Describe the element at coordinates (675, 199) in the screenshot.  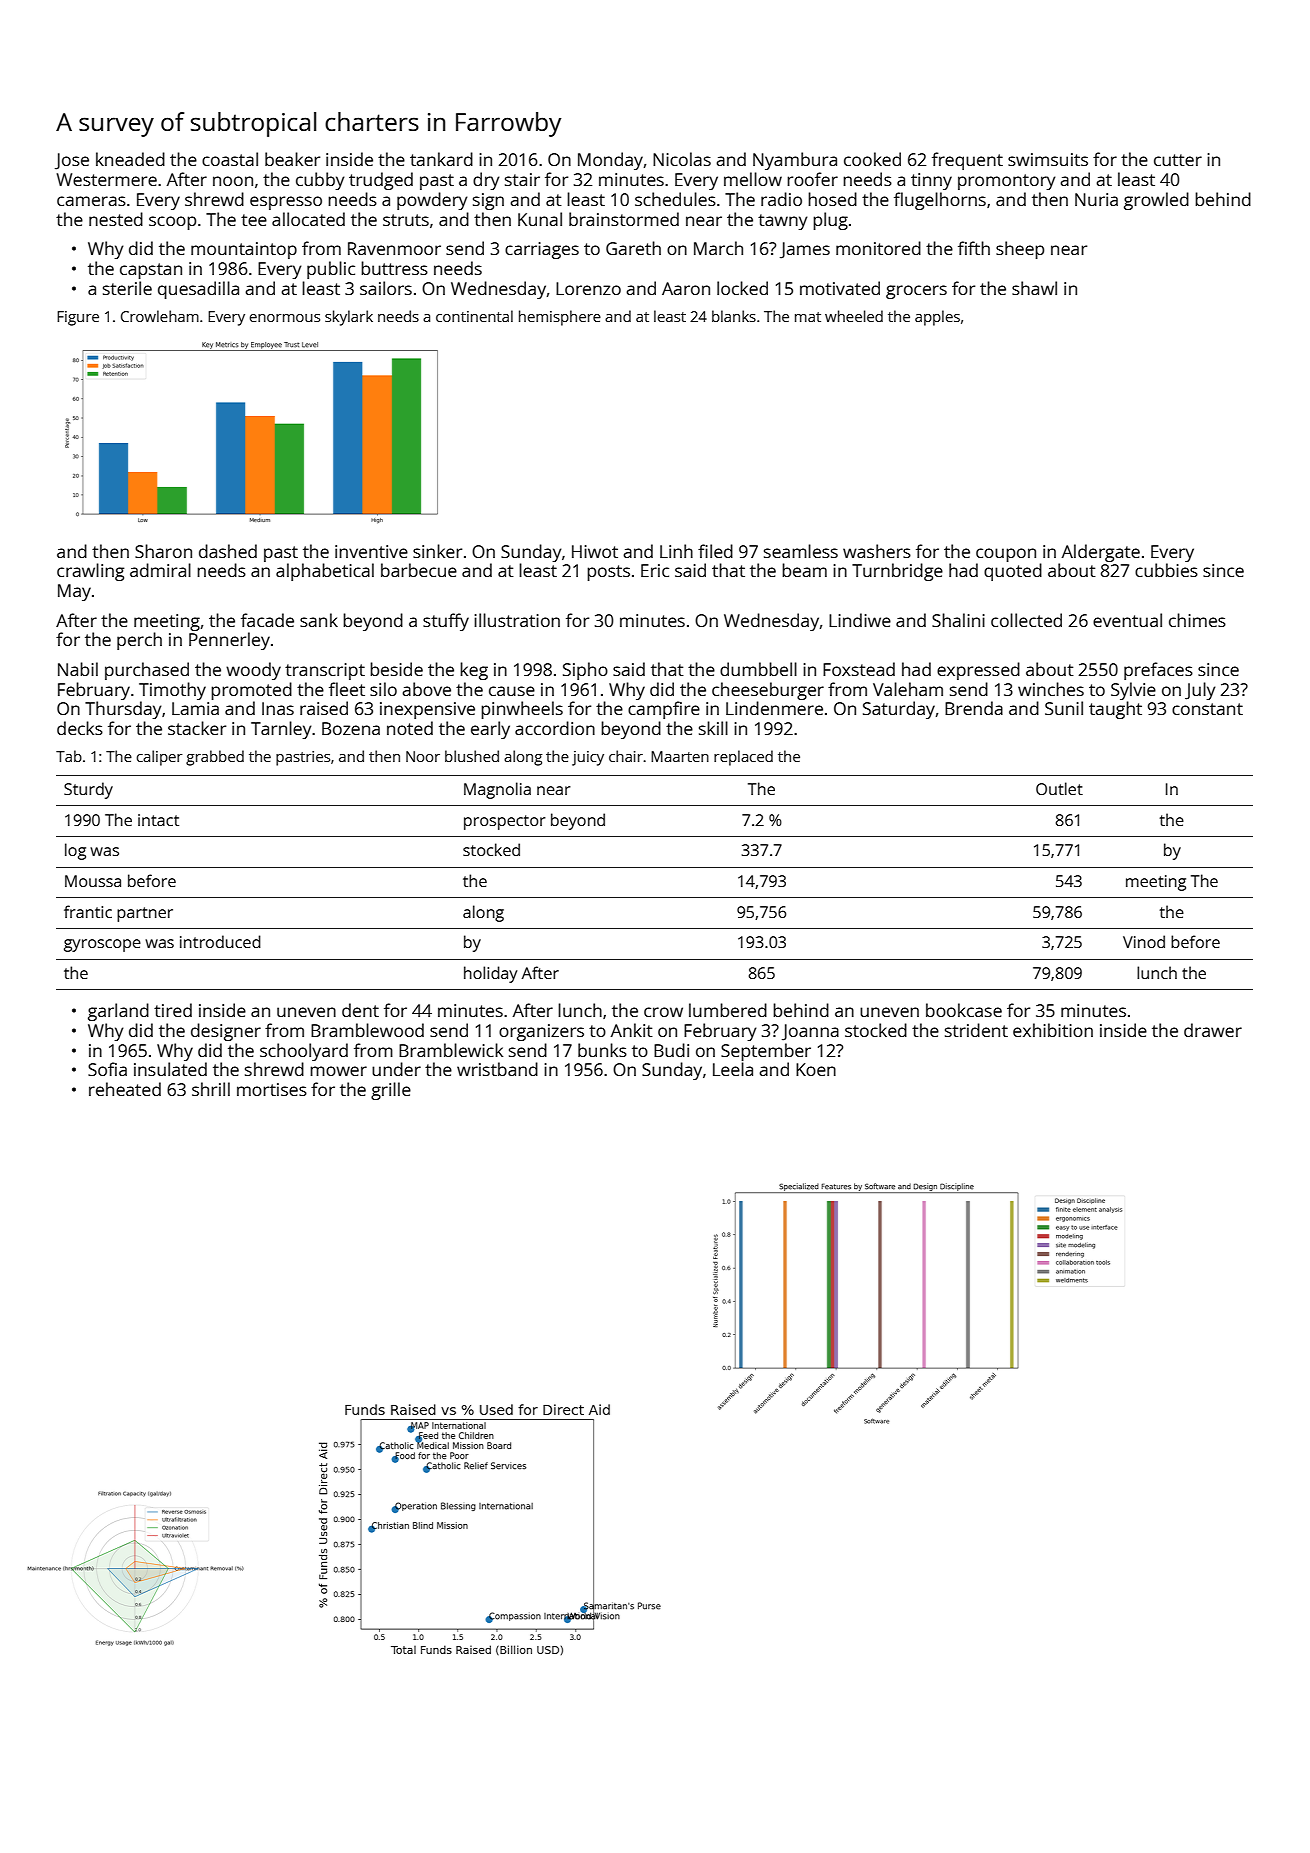
I see `schedules` at that location.
